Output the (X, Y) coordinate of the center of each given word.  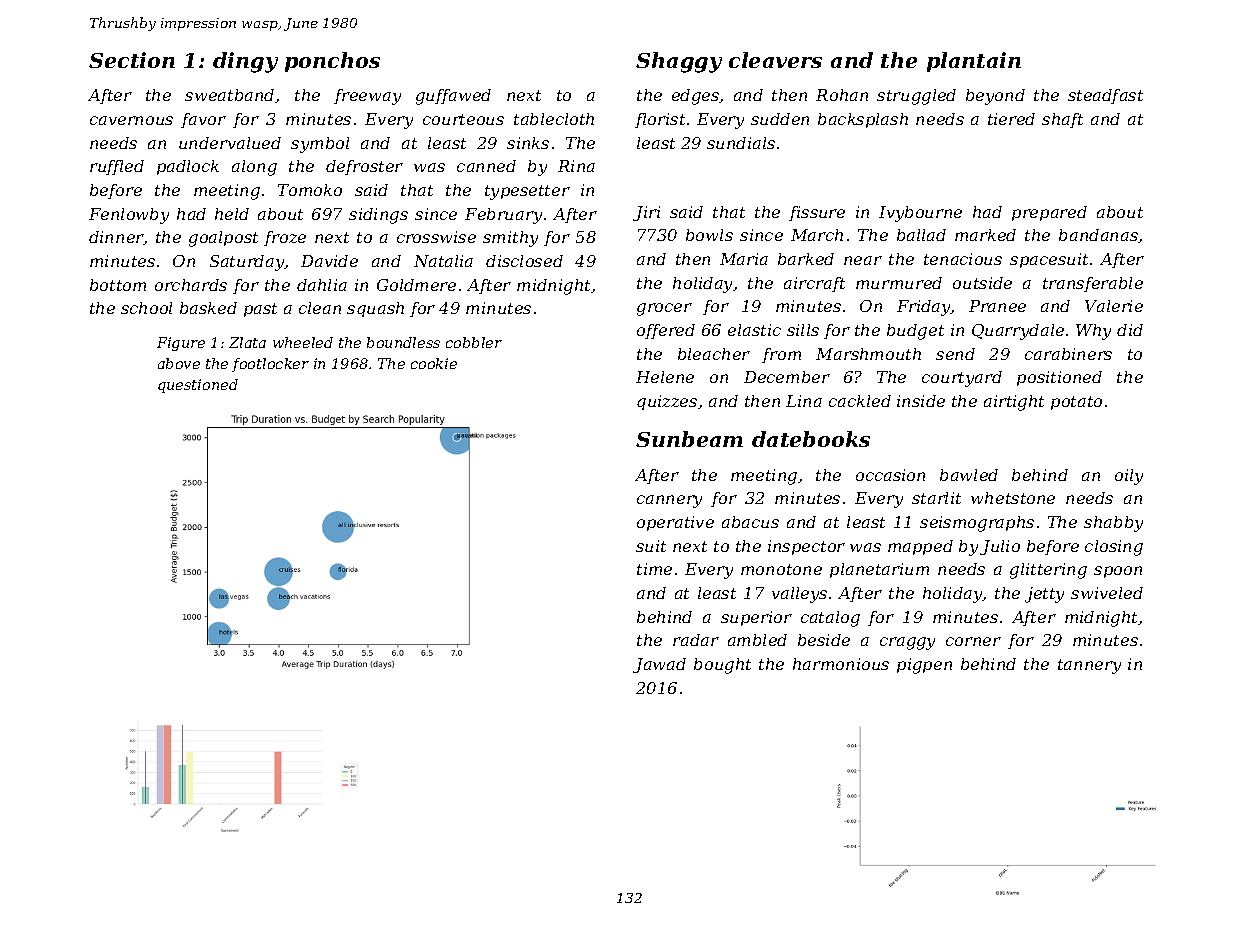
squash (375, 309)
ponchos (332, 62)
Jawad (659, 665)
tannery (1089, 666)
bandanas (1098, 235)
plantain (974, 62)
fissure (817, 213)
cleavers (775, 60)
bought (722, 666)
